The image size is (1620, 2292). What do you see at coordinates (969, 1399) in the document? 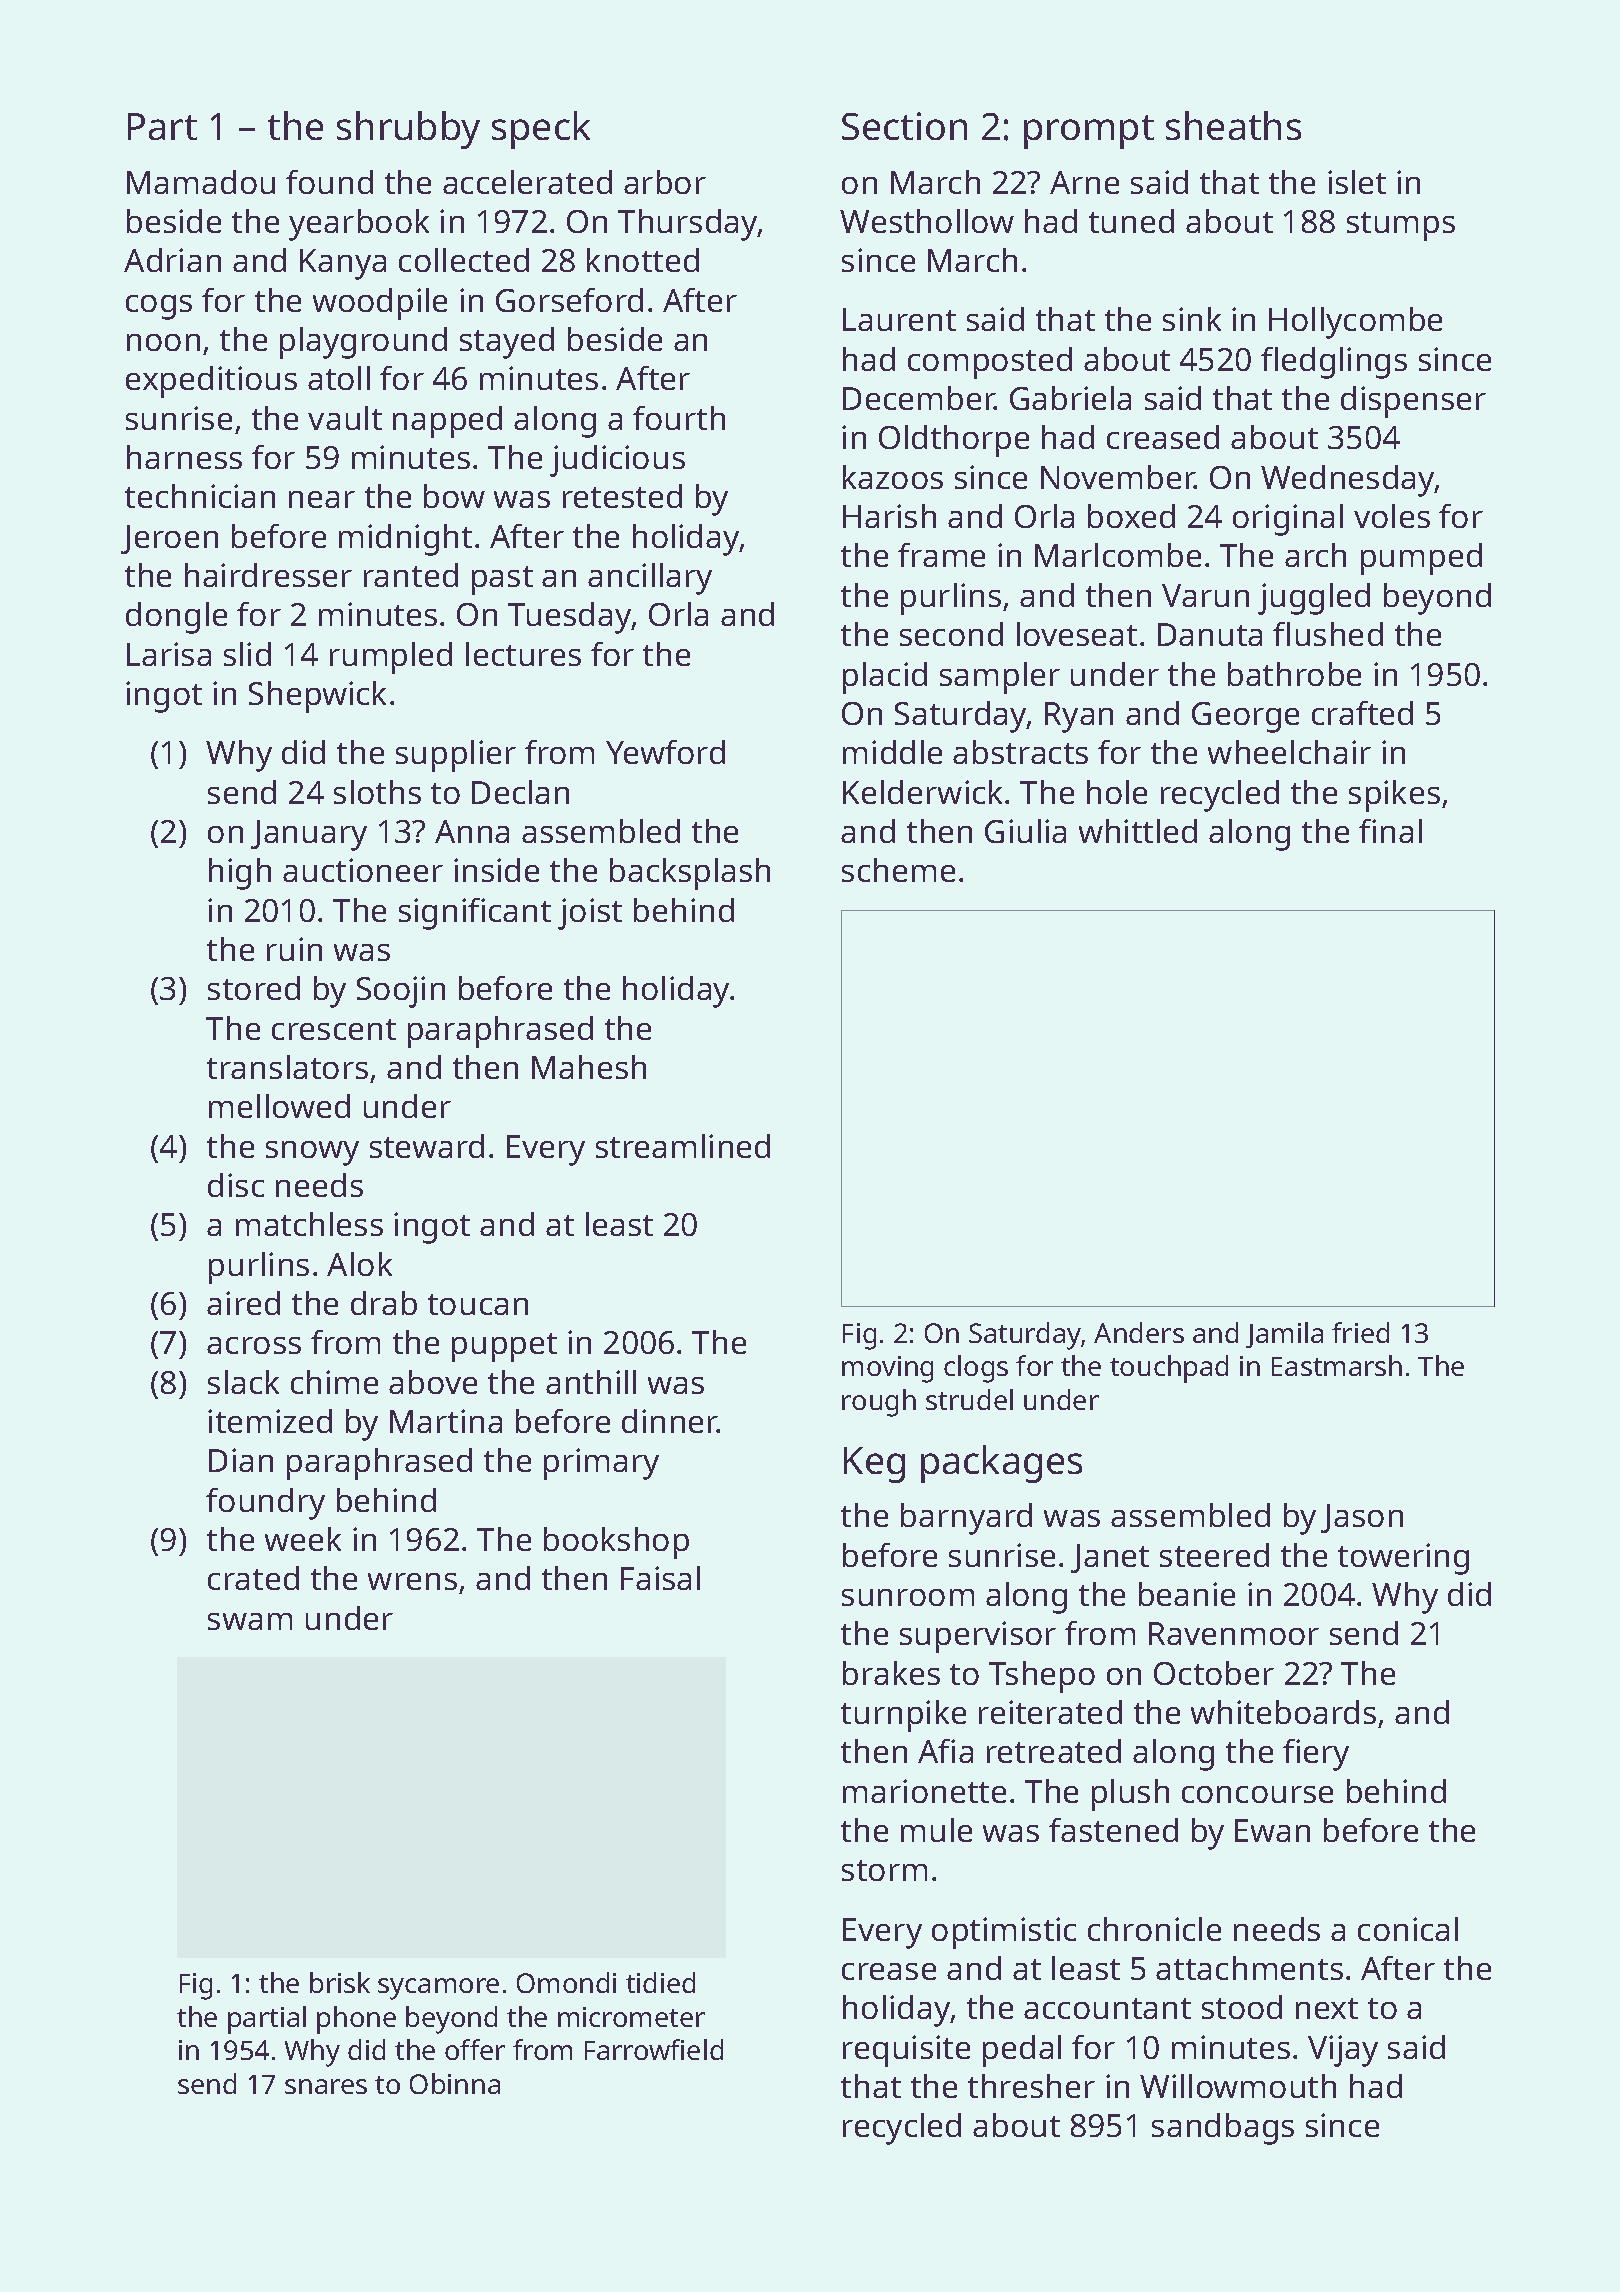
I see `strudel` at bounding box center [969, 1399].
